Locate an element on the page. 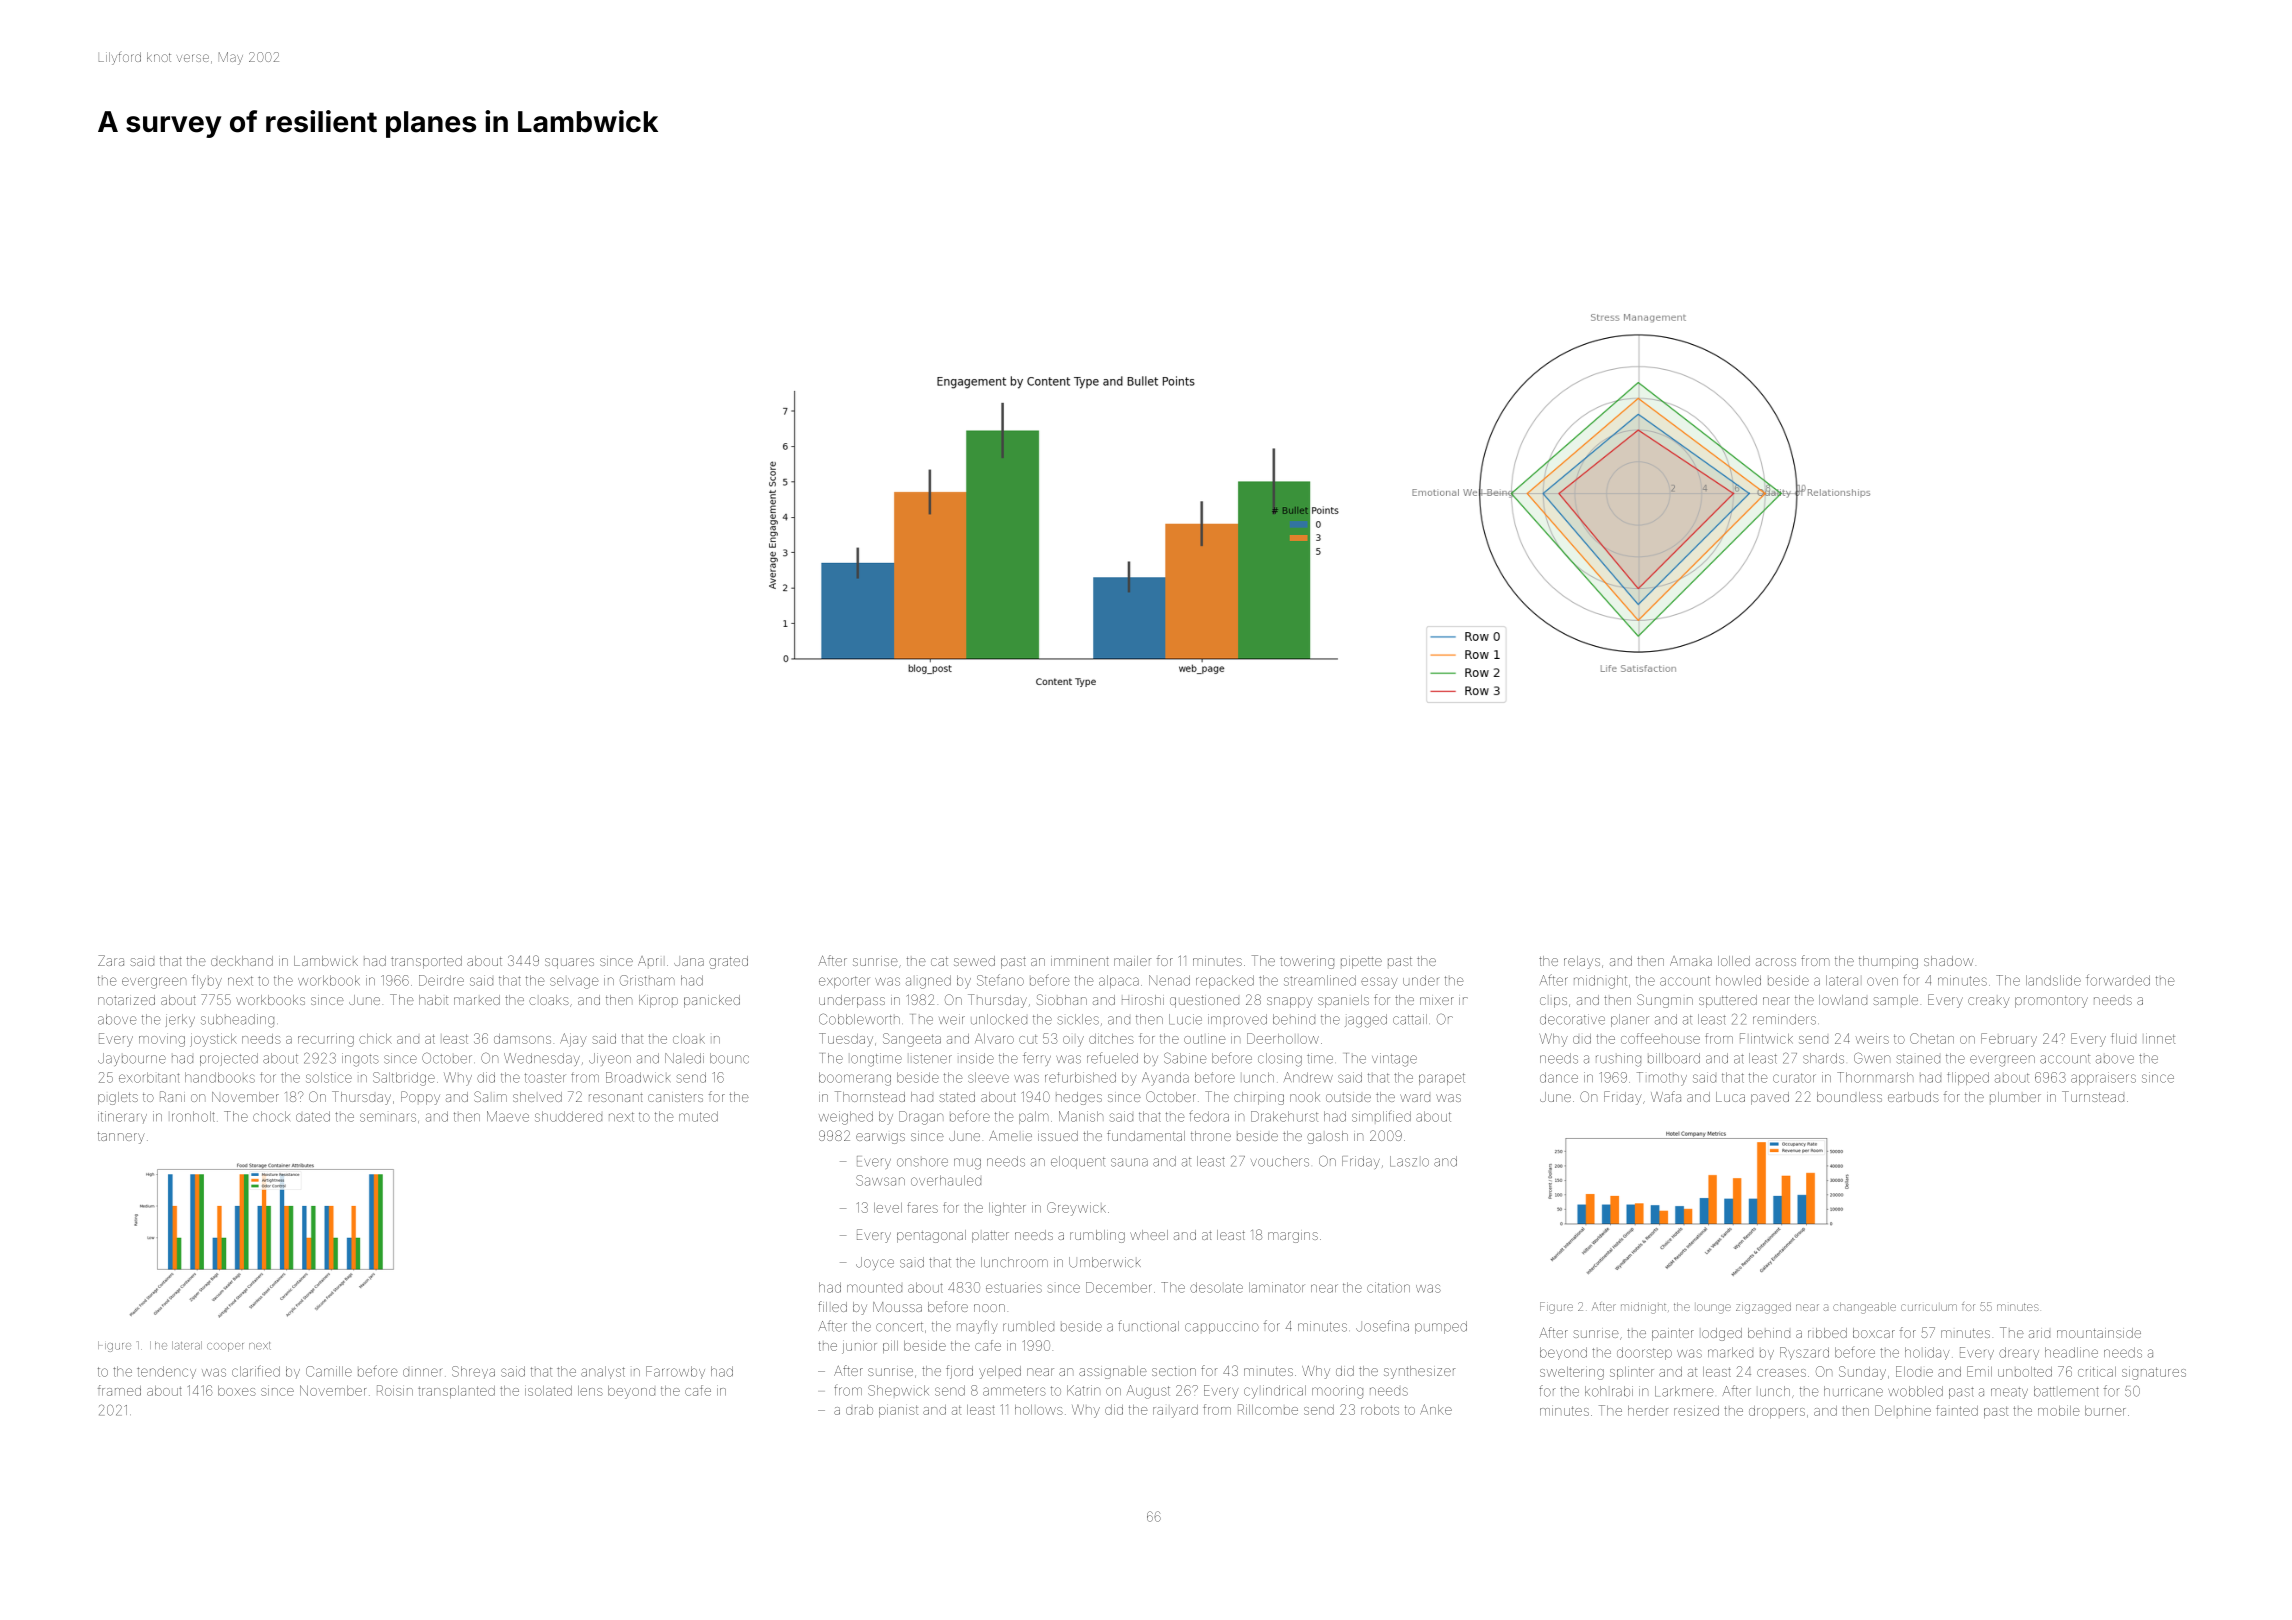 The width and height of the page is (2292, 1620). deckhand is located at coordinates (242, 961).
